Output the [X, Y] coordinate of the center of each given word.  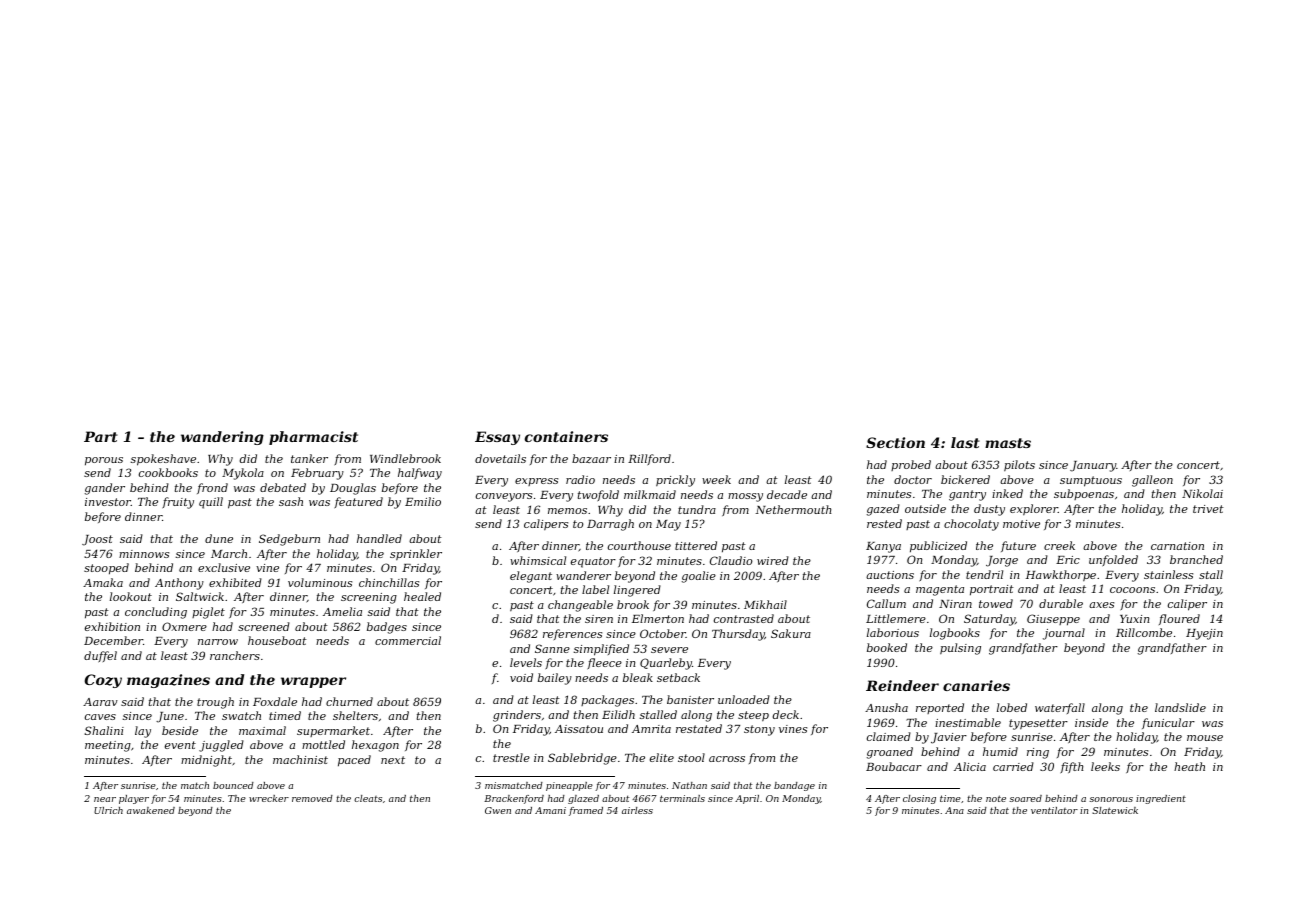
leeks [1105, 766]
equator [593, 562]
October [663, 633]
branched [1196, 559]
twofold [598, 495]
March [229, 553]
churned [349, 701]
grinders [517, 716]
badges [387, 628]
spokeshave [163, 460]
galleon [1152, 481]
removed [312, 798]
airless [637, 810]
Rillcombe [1144, 632]
